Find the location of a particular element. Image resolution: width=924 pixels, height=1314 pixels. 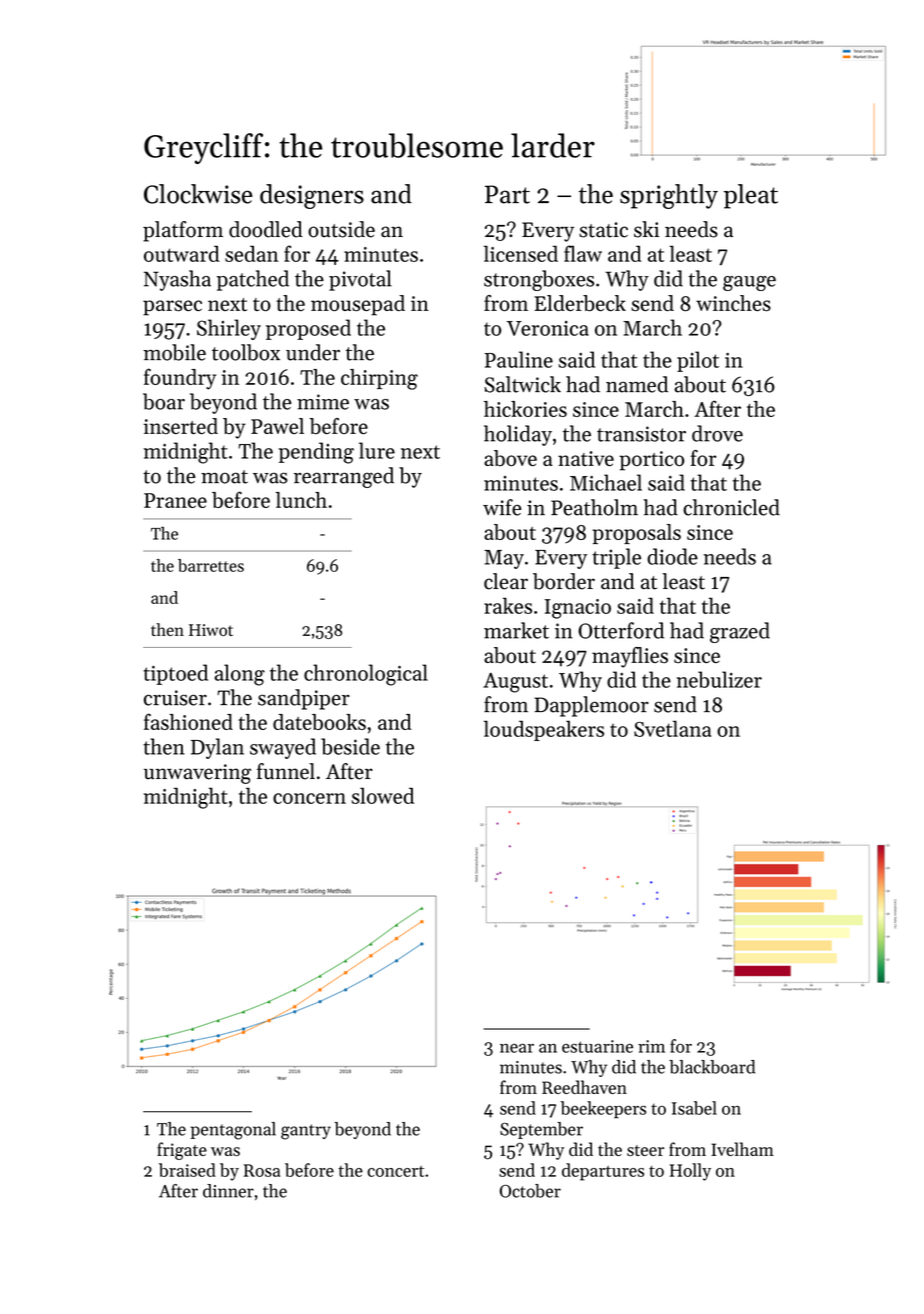

lunch is located at coordinates (301, 500).
